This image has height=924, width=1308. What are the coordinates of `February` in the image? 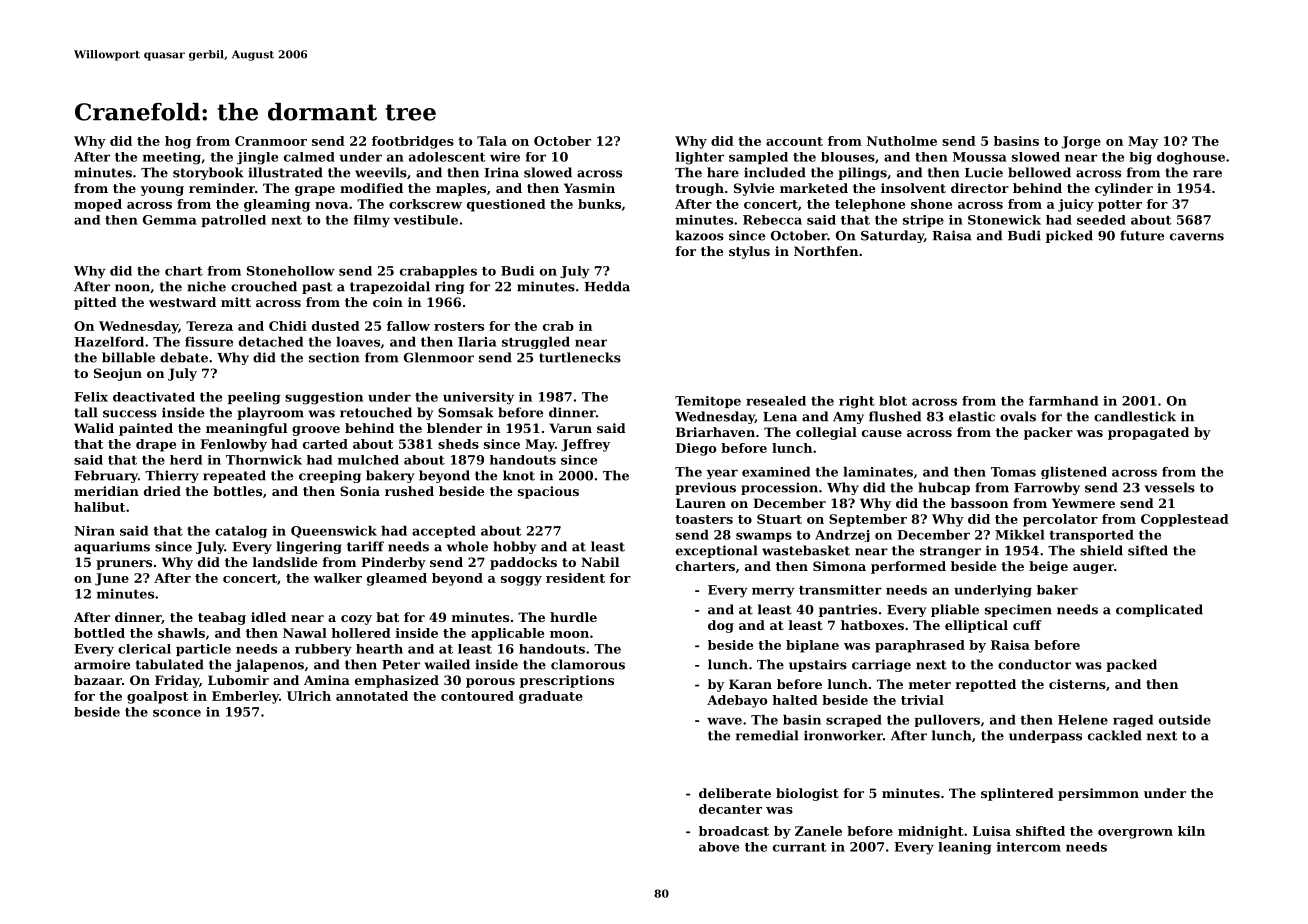 It's located at (106, 476).
